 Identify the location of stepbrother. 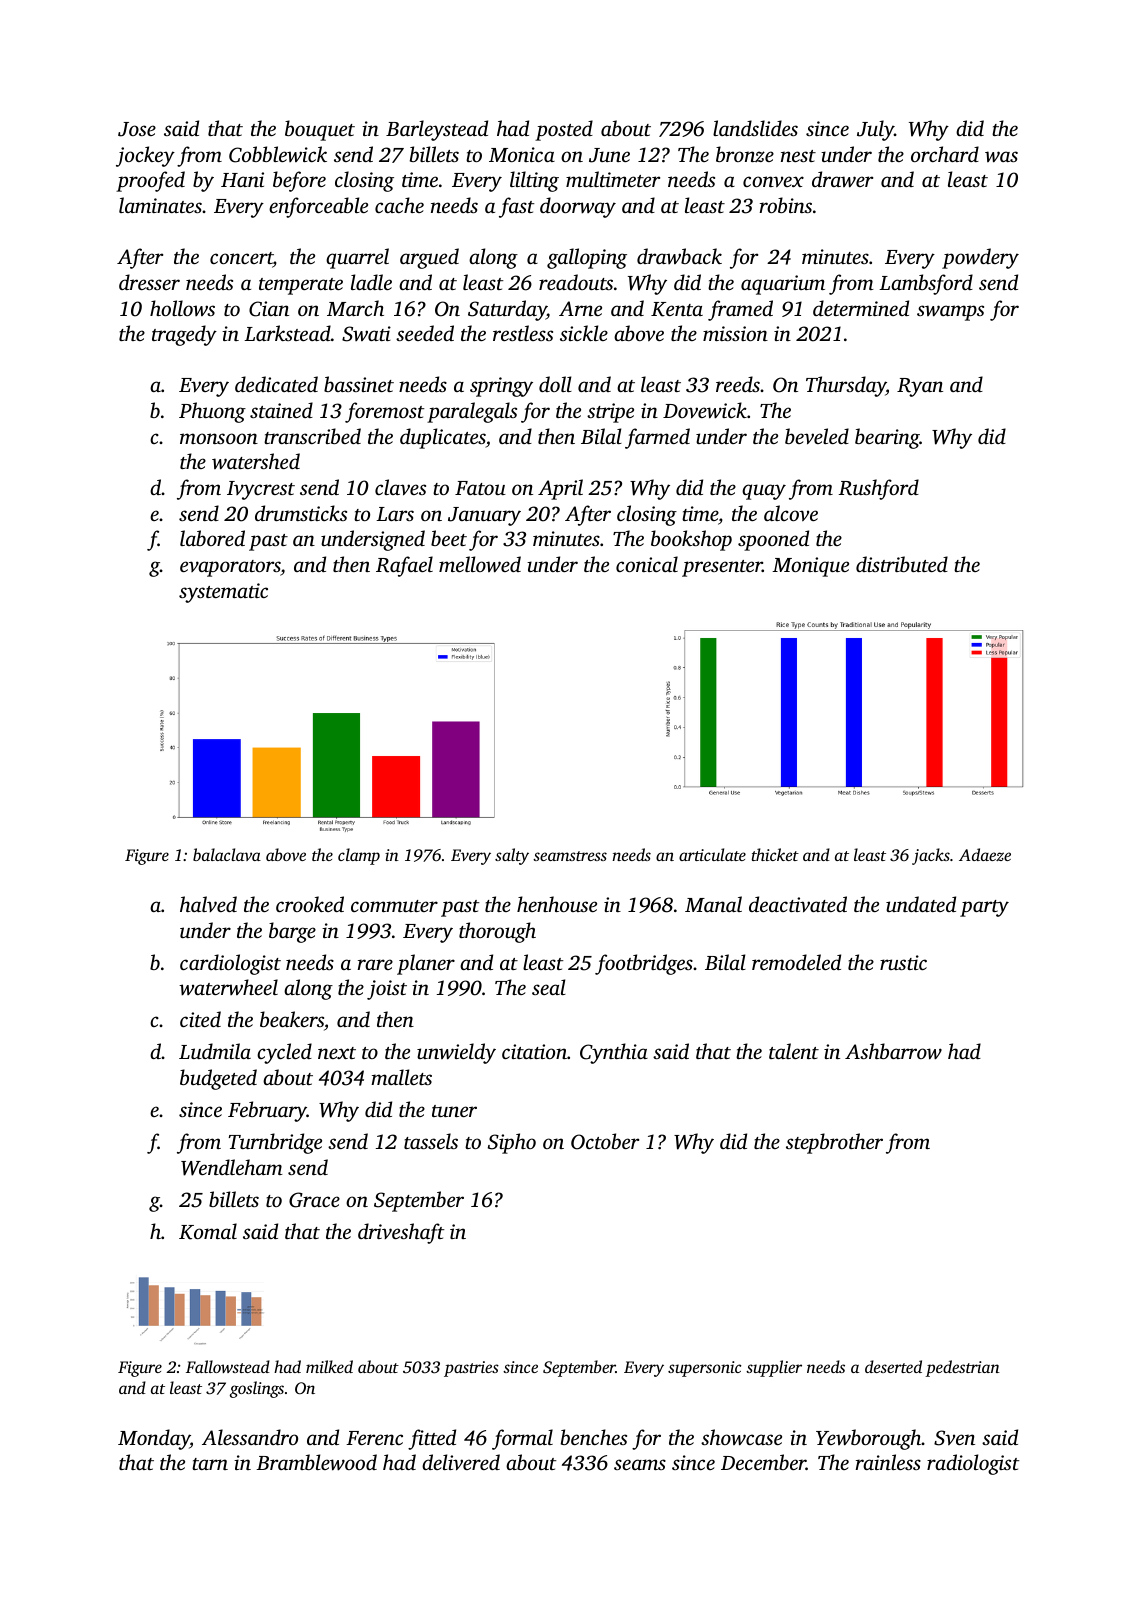
(834, 1143).
